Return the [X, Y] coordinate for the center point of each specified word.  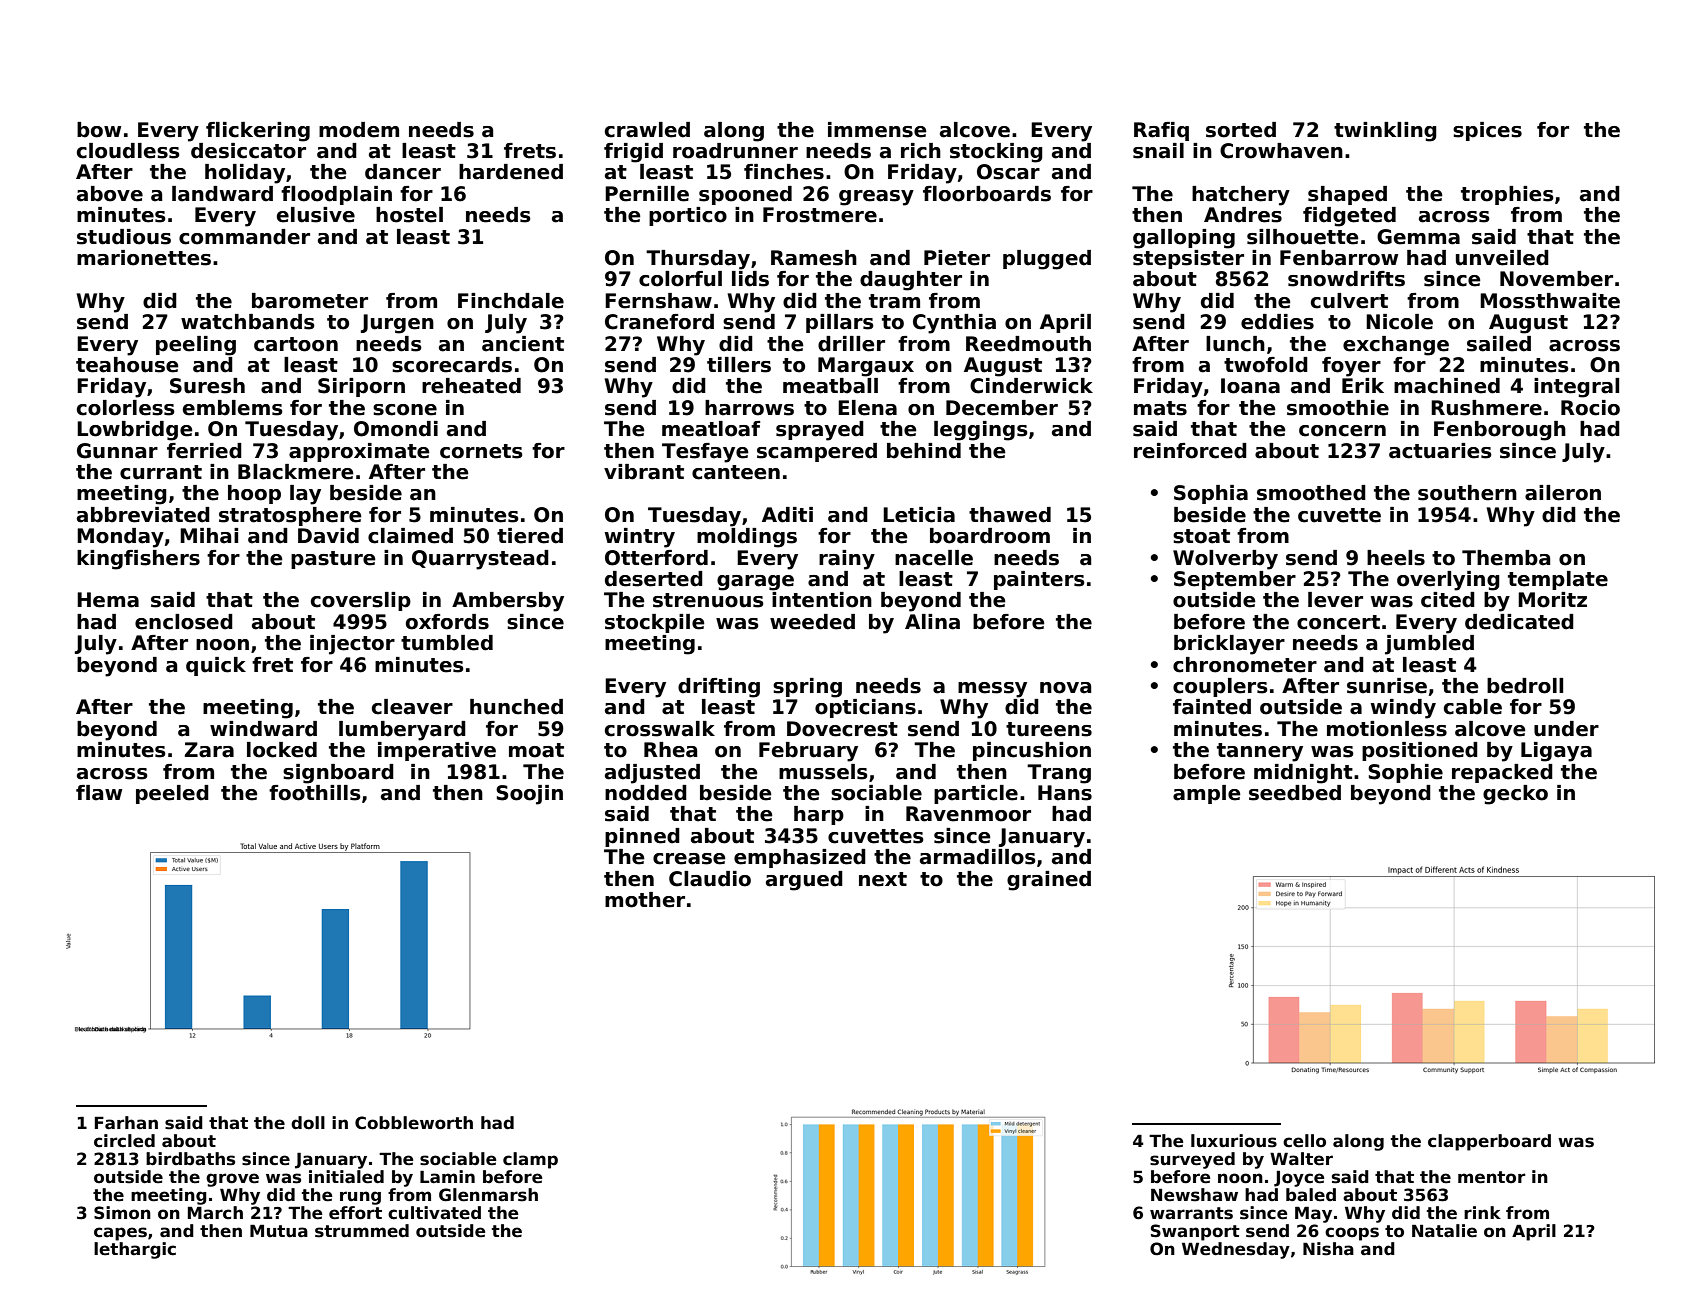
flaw [99, 793]
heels [1396, 558]
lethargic [135, 1250]
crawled [647, 130]
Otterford [656, 558]
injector [352, 645]
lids [750, 279]
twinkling [1385, 132]
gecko [1515, 795]
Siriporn [361, 387]
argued [804, 881]
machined [1447, 386]
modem [359, 130]
